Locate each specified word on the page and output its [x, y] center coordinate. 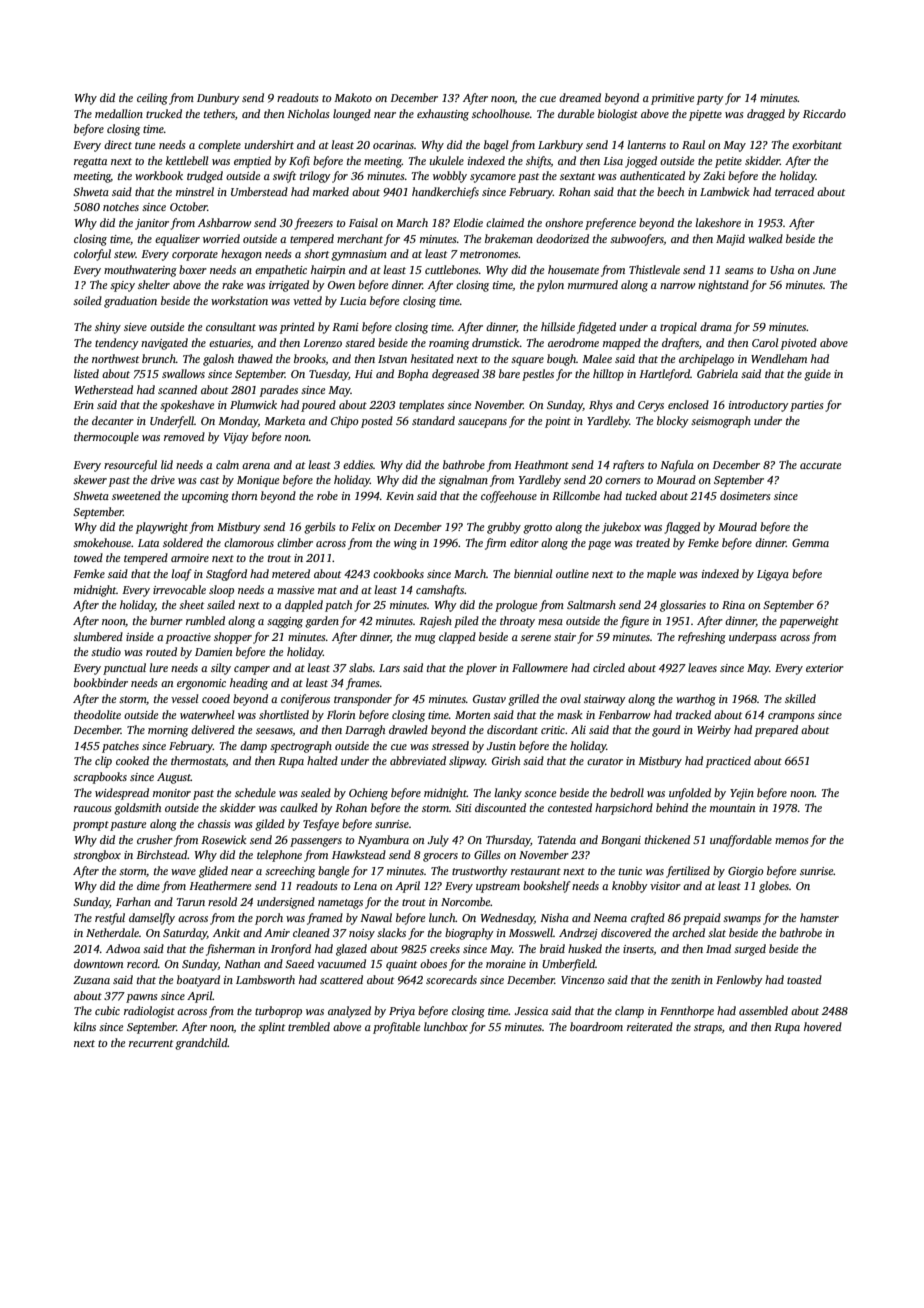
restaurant [536, 871]
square [527, 361]
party [710, 100]
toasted [804, 979]
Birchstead [161, 854]
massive [295, 590]
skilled [800, 698]
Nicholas [308, 113]
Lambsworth [265, 979]
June [824, 270]
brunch [159, 358]
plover [481, 669]
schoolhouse [501, 113]
